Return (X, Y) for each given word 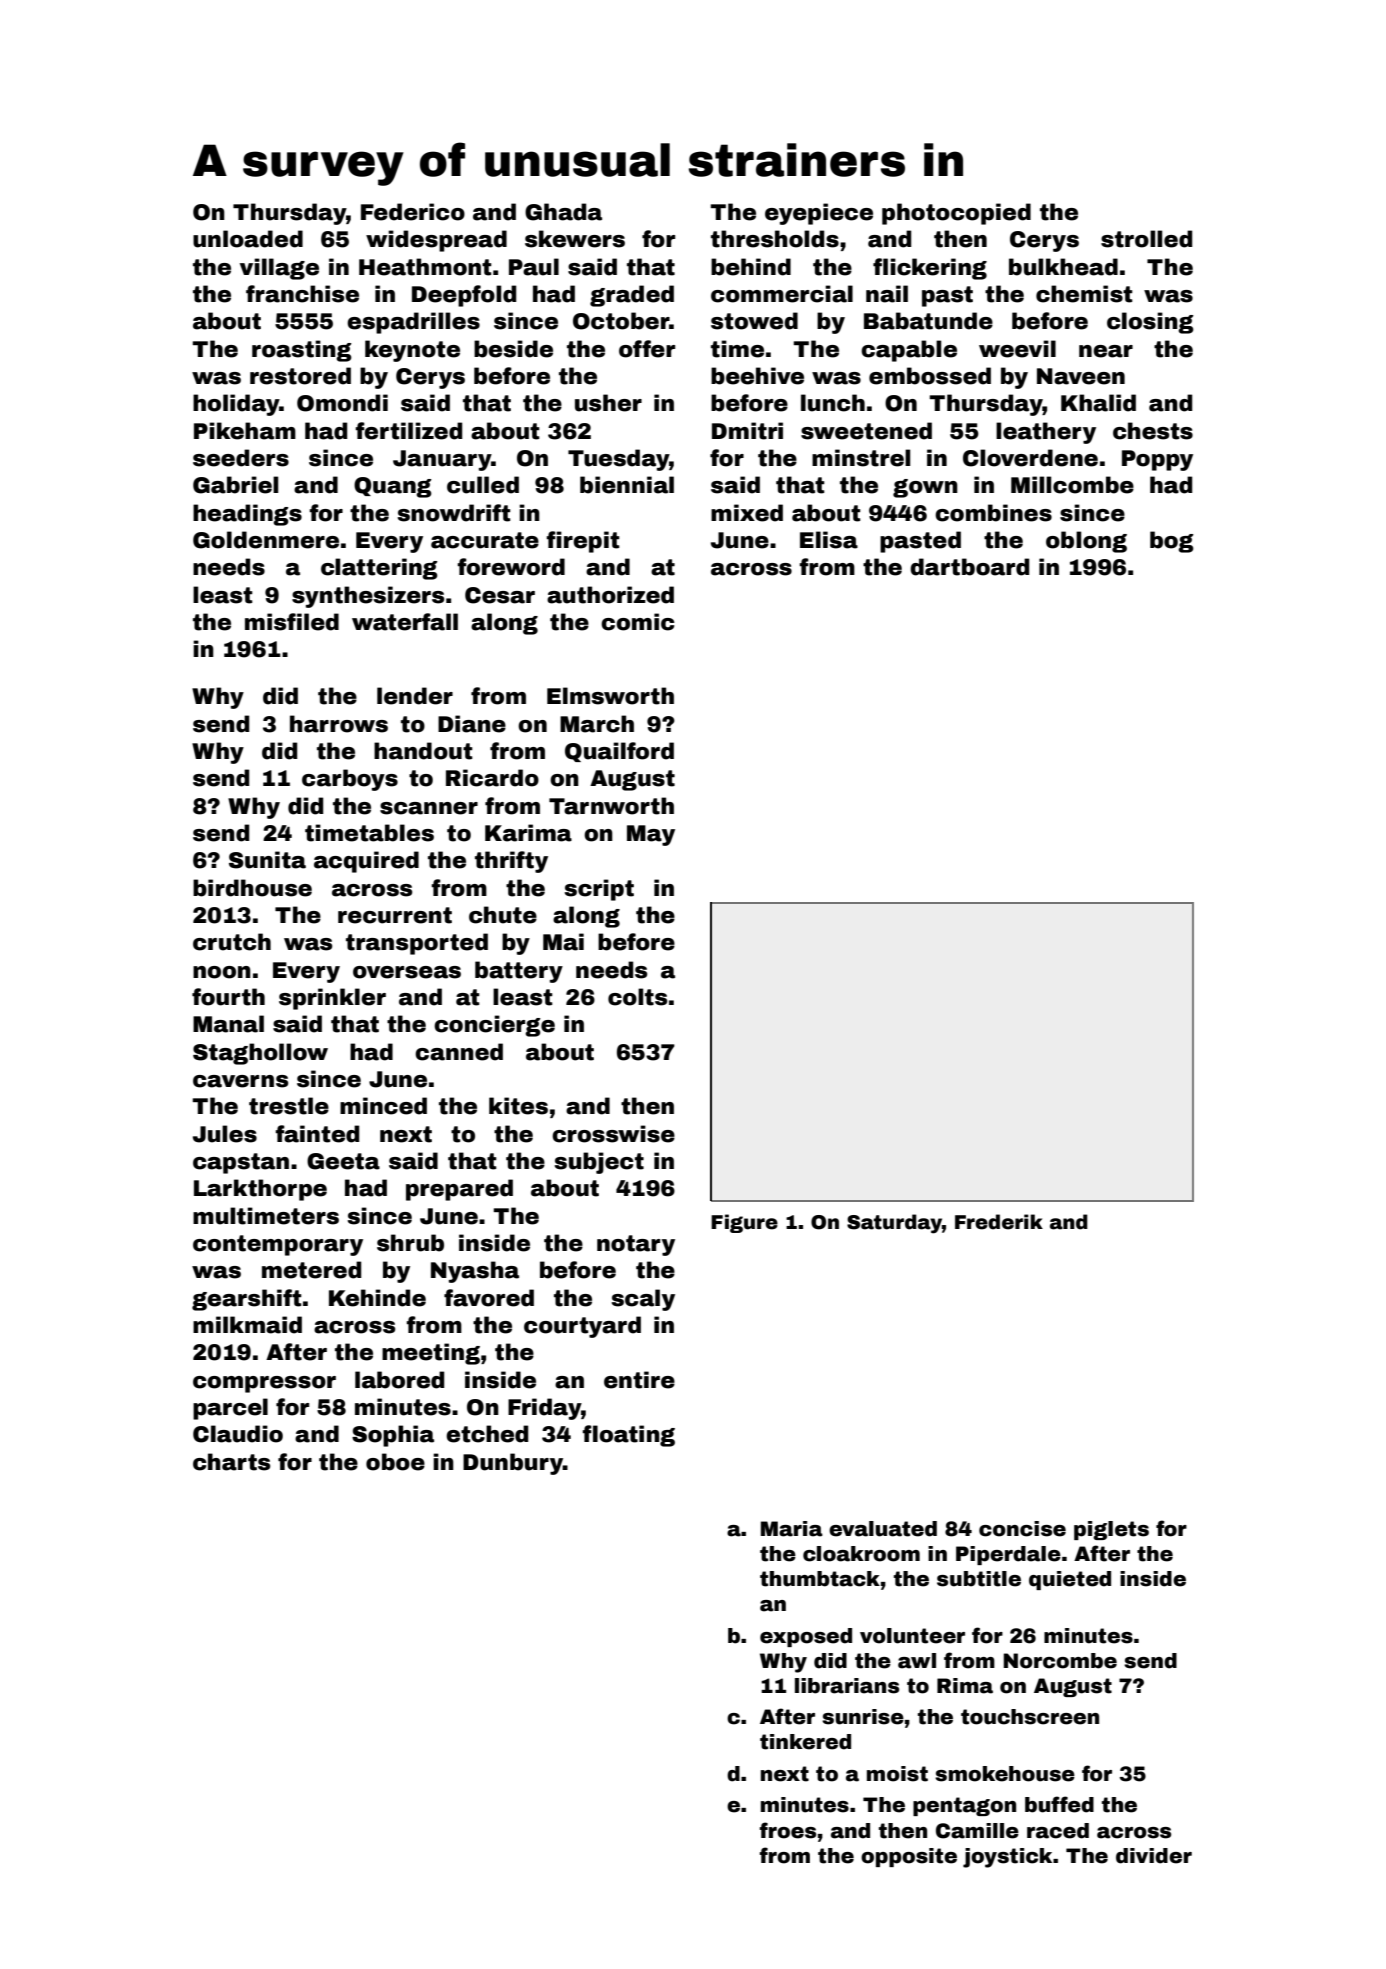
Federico (413, 212)
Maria (792, 1529)
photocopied (956, 214)
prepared (459, 1190)
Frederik (999, 1222)
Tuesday (619, 460)
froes (787, 1830)
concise (1022, 1529)
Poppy (1157, 460)
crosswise (613, 1134)
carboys (350, 780)
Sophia (393, 1436)
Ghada (563, 212)
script (599, 890)
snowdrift (454, 513)
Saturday (894, 1224)
